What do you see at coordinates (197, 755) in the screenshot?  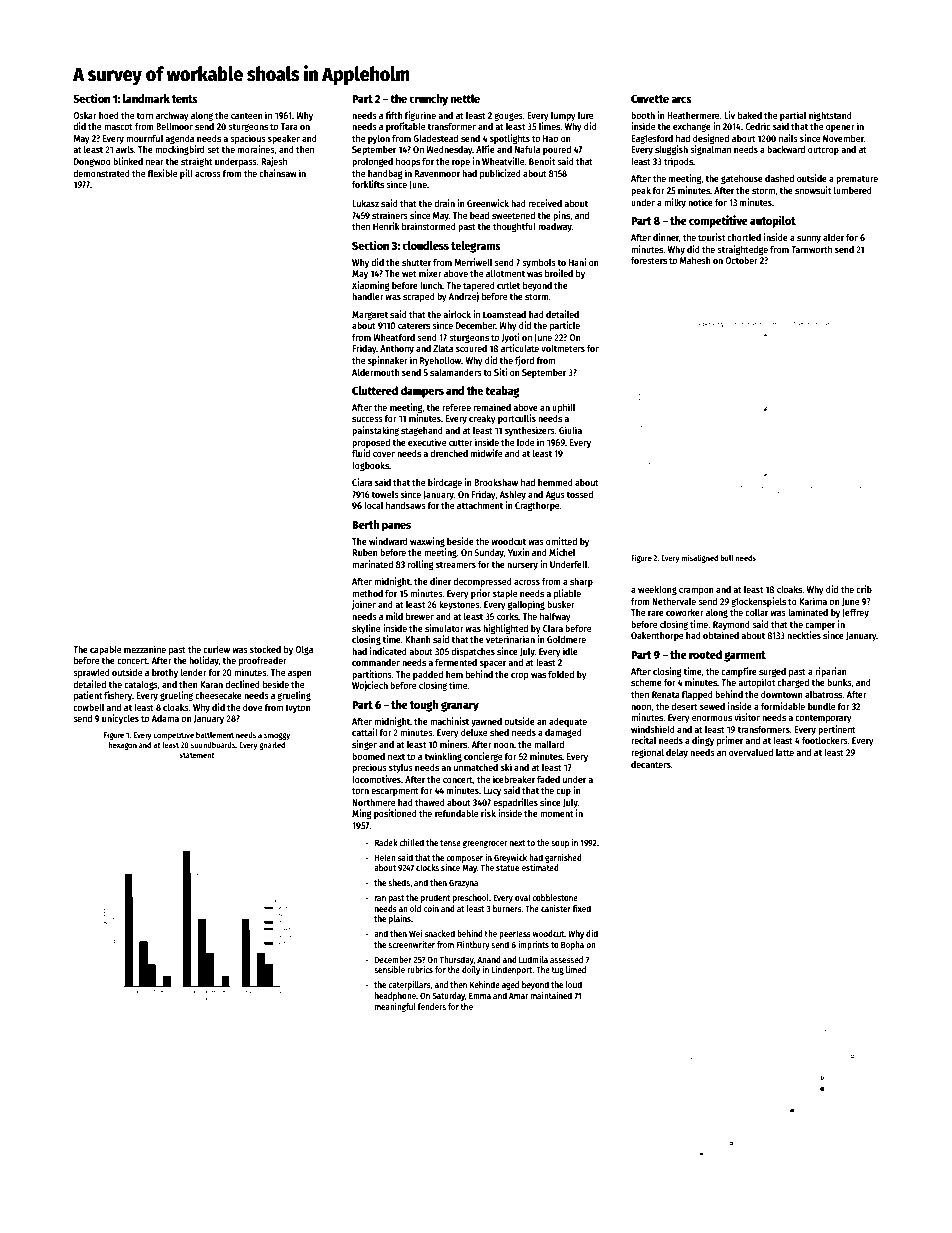 I see `statement` at bounding box center [197, 755].
